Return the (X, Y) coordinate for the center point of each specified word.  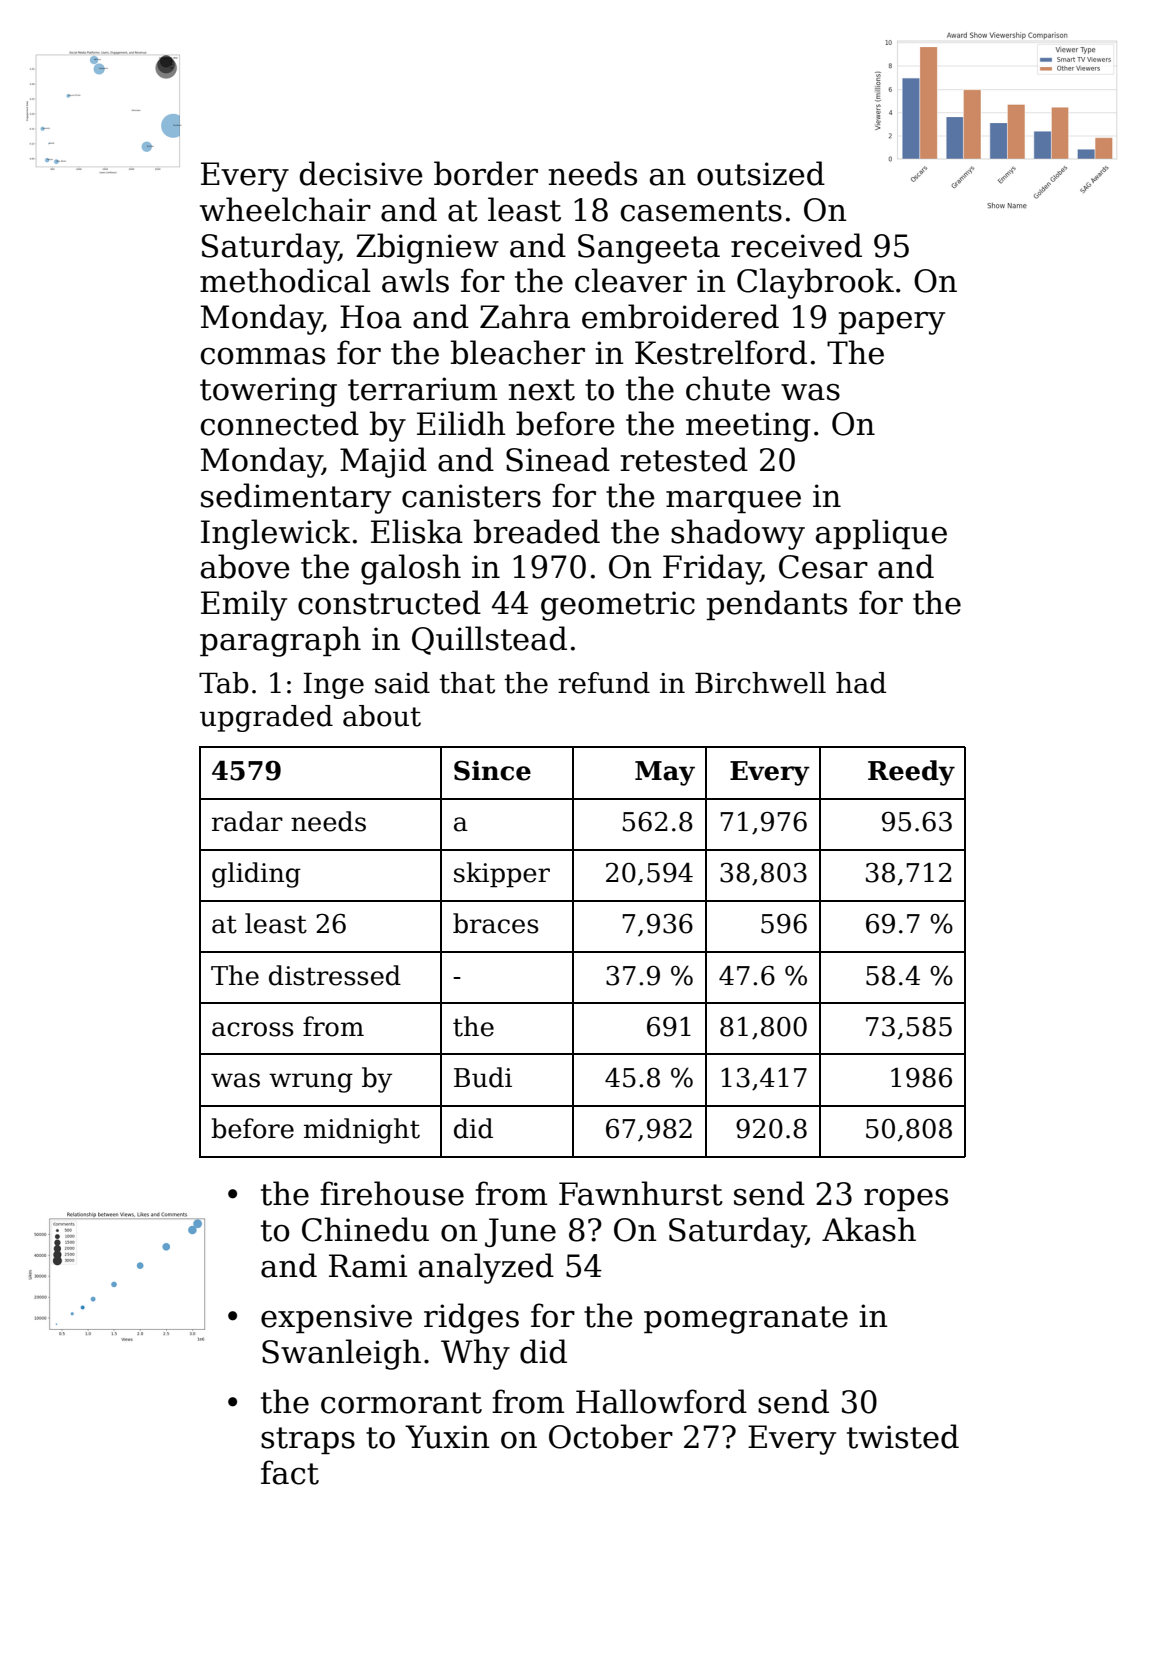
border (486, 173)
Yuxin (447, 1437)
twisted (903, 1436)
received (796, 245)
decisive (361, 173)
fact (290, 1472)
